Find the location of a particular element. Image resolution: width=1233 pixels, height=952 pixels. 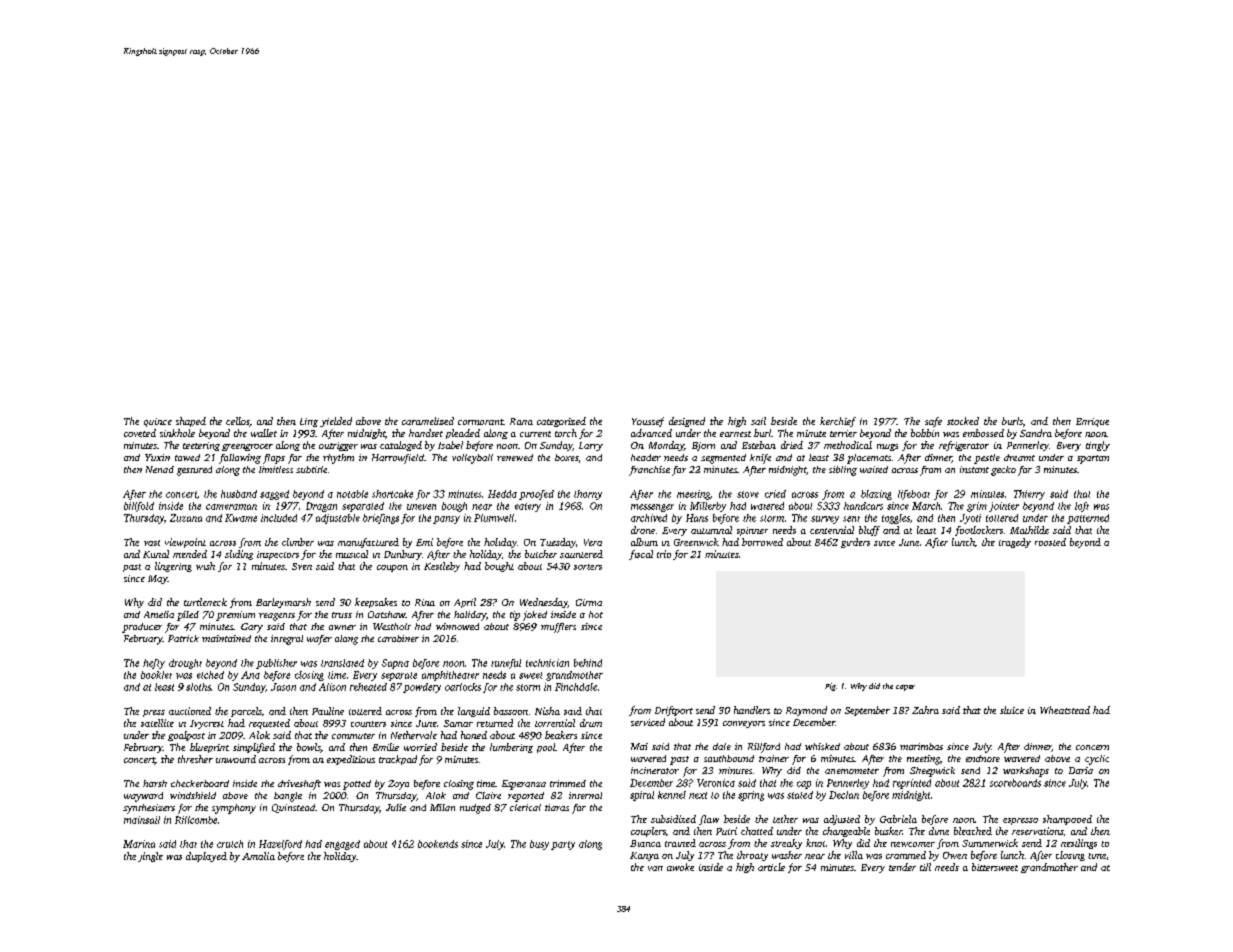

Wheatstead is located at coordinates (1065, 710).
